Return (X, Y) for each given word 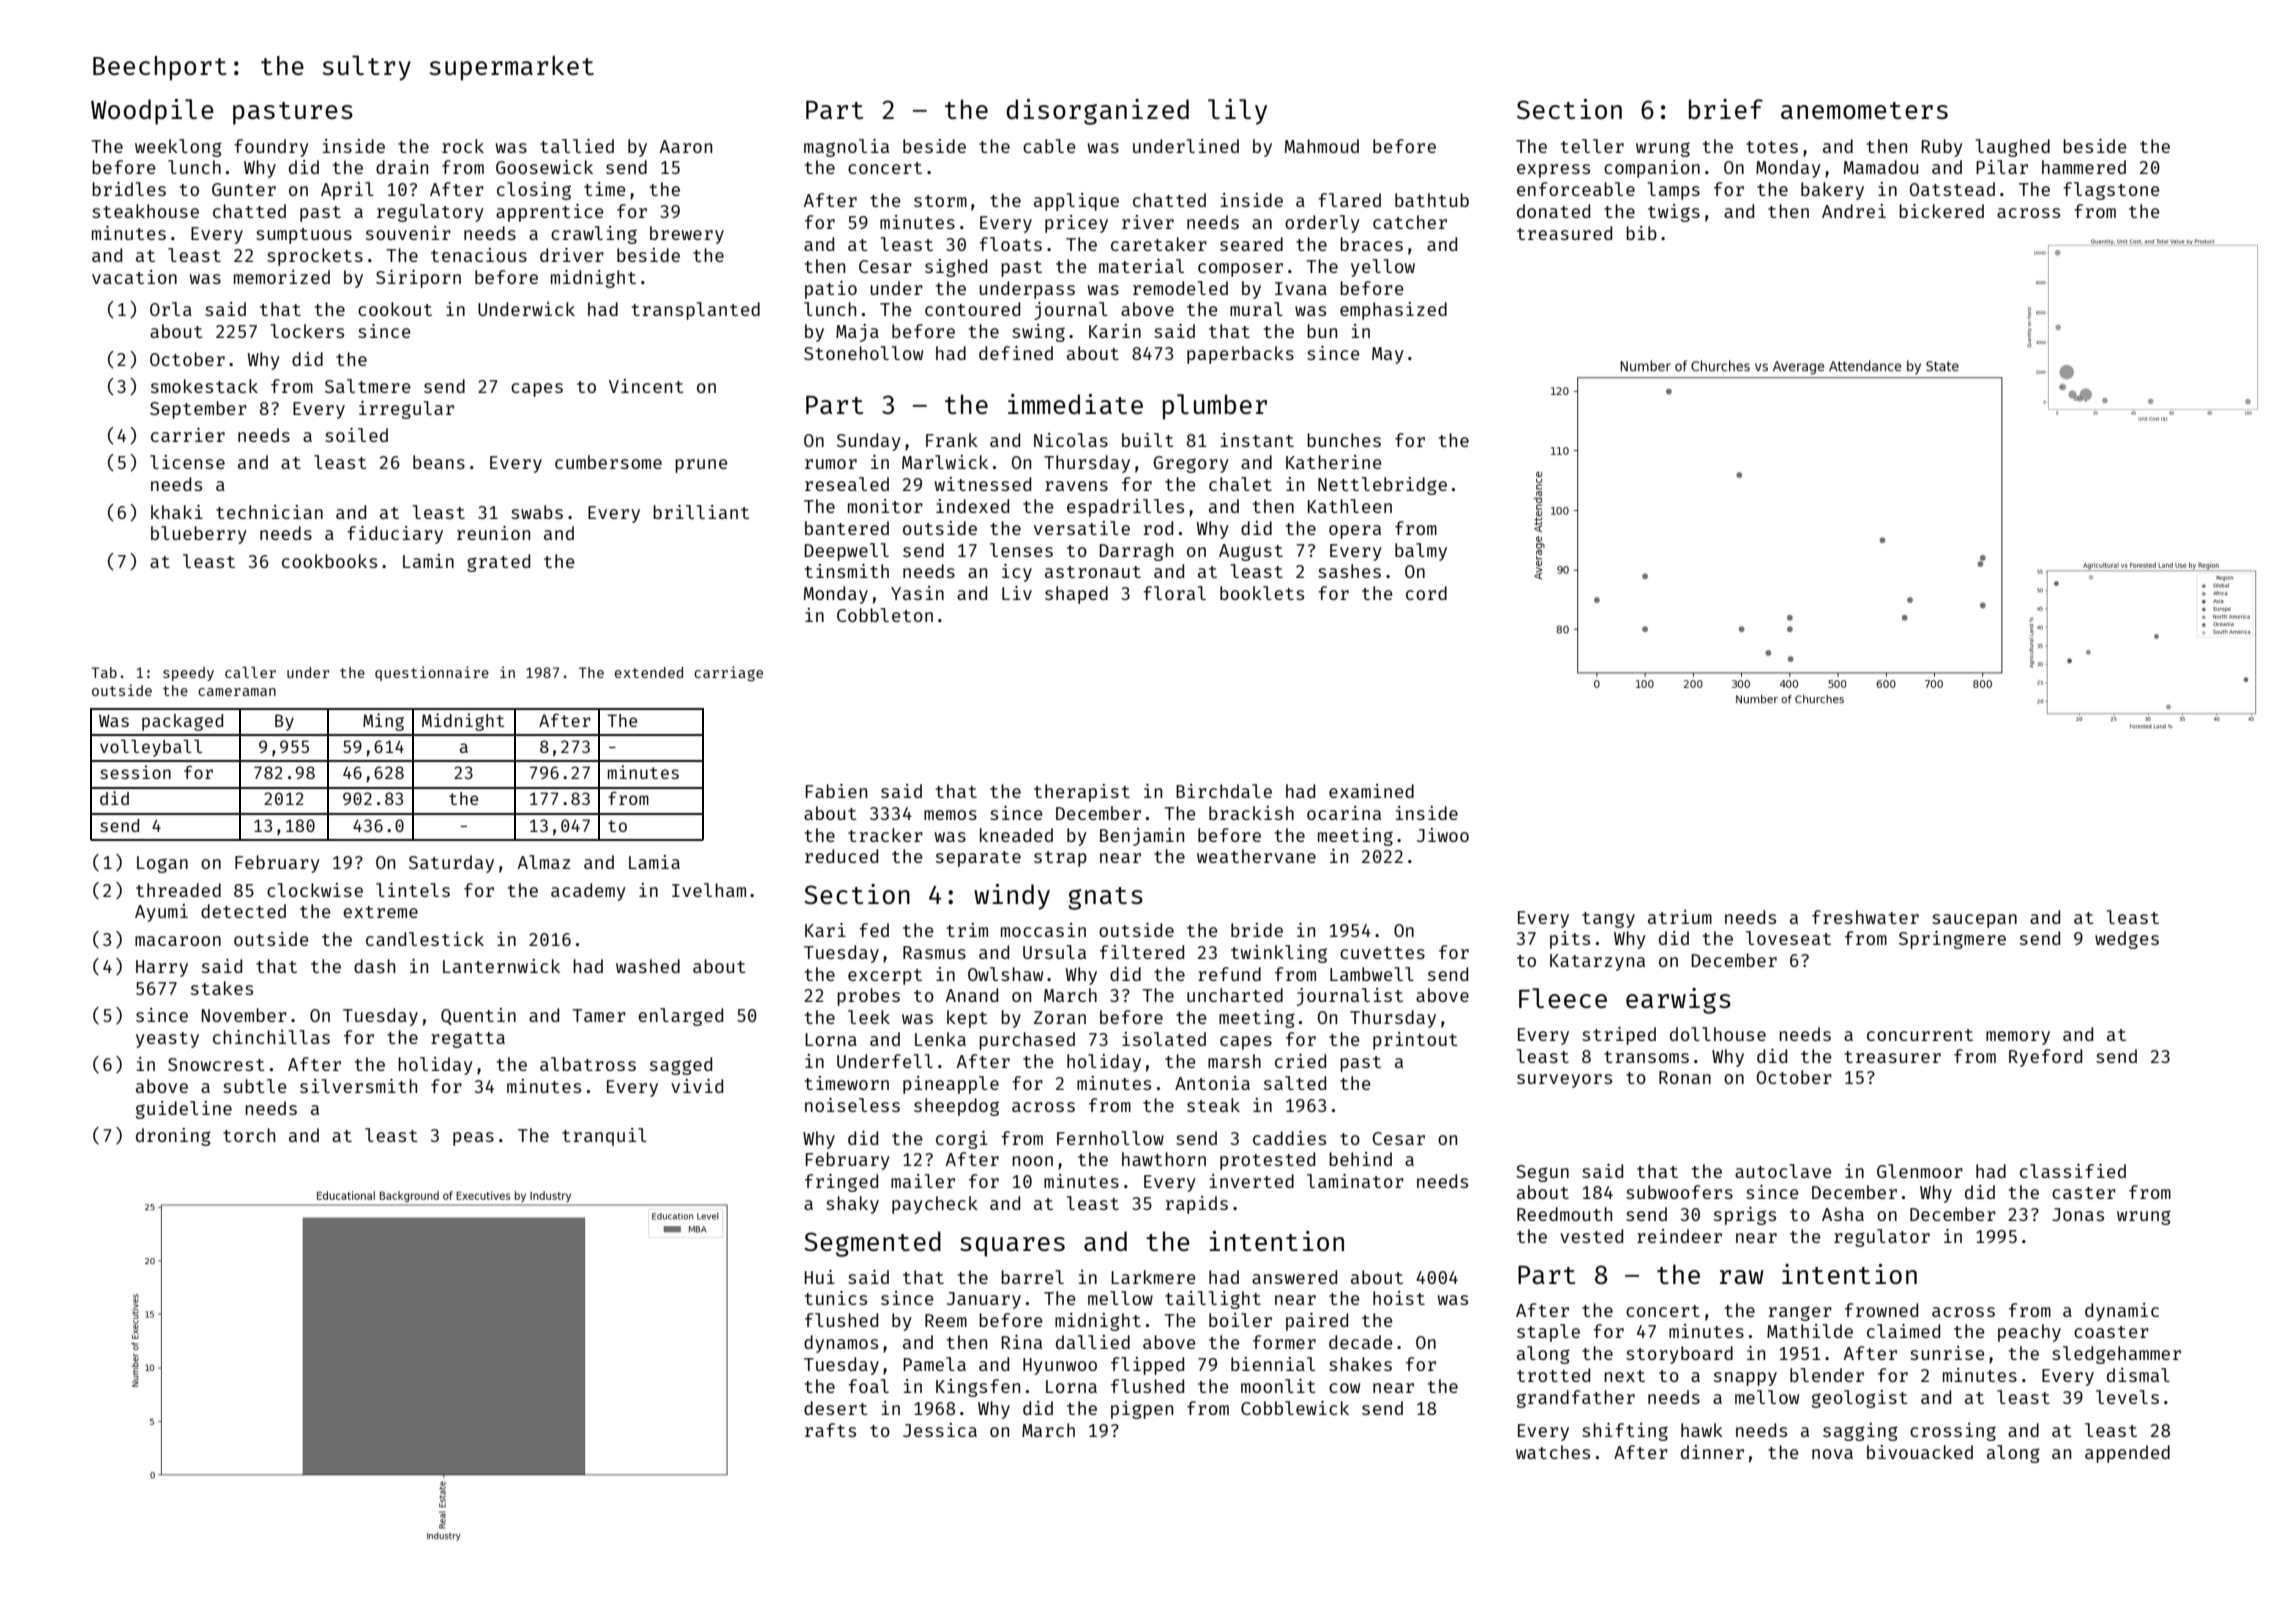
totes (1772, 147)
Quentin (478, 1016)
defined (1016, 353)
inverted (1252, 1181)
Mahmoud (1322, 146)
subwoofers (1679, 1192)
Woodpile (152, 112)
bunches (1344, 440)
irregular (406, 410)
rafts (830, 1430)
